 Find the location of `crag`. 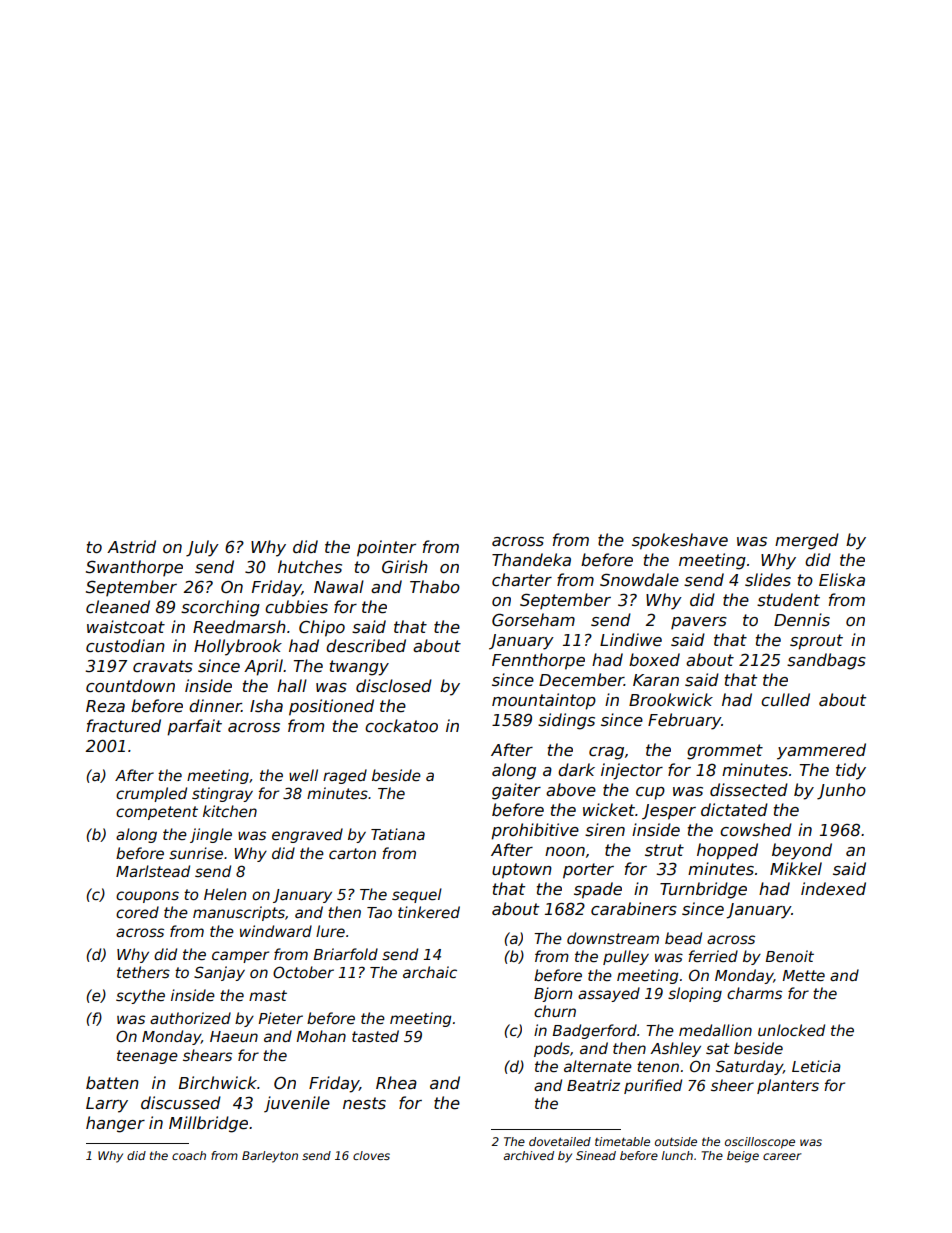

crag is located at coordinates (606, 753).
